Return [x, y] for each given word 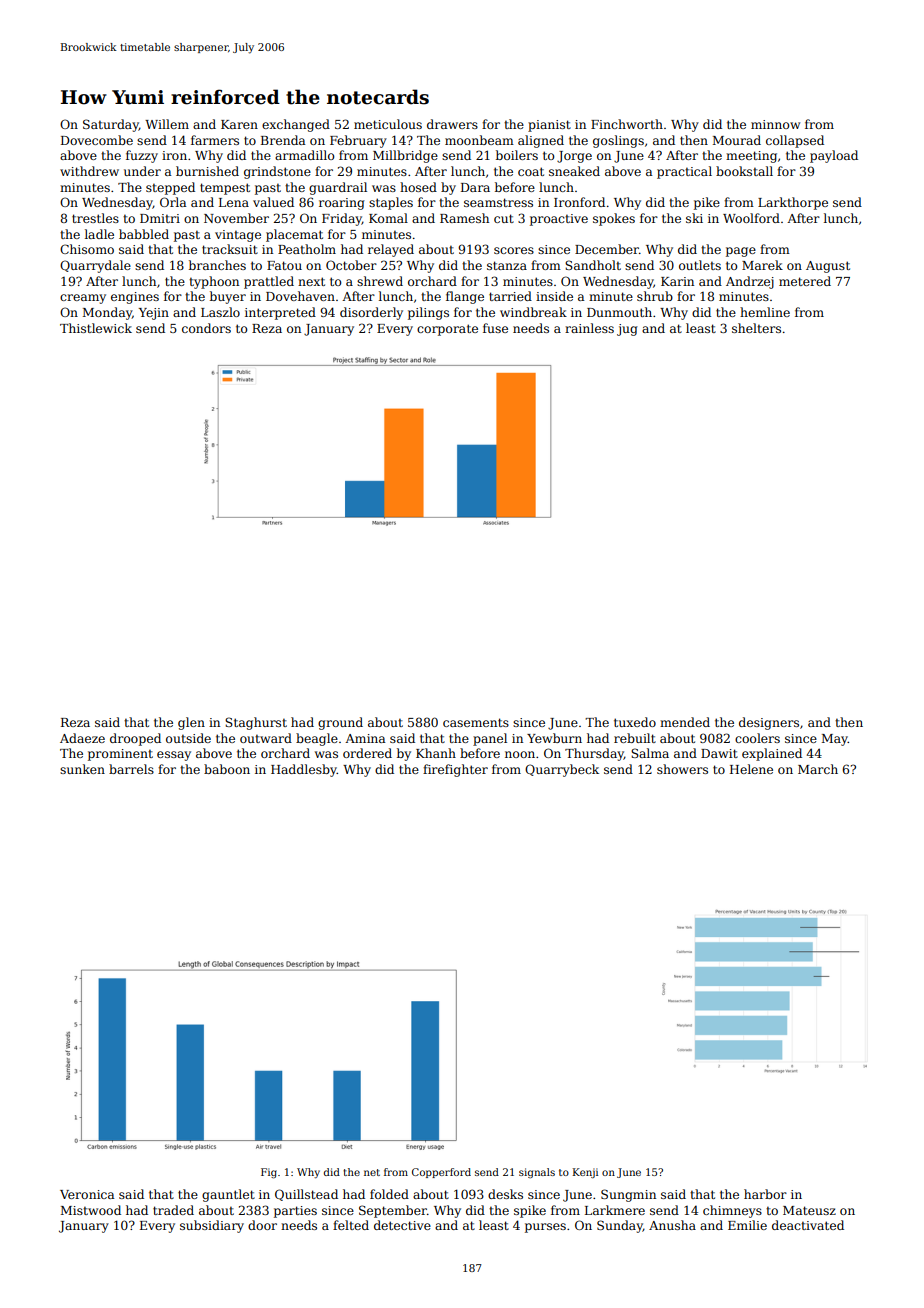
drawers [452, 124]
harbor [765, 1194]
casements [476, 722]
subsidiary [212, 1226]
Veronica [87, 1194]
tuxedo [635, 722]
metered [805, 281]
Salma [650, 753]
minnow [775, 124]
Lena [234, 202]
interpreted [280, 313]
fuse [495, 328]
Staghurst [256, 723]
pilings [428, 313]
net [372, 1172]
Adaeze [82, 738]
